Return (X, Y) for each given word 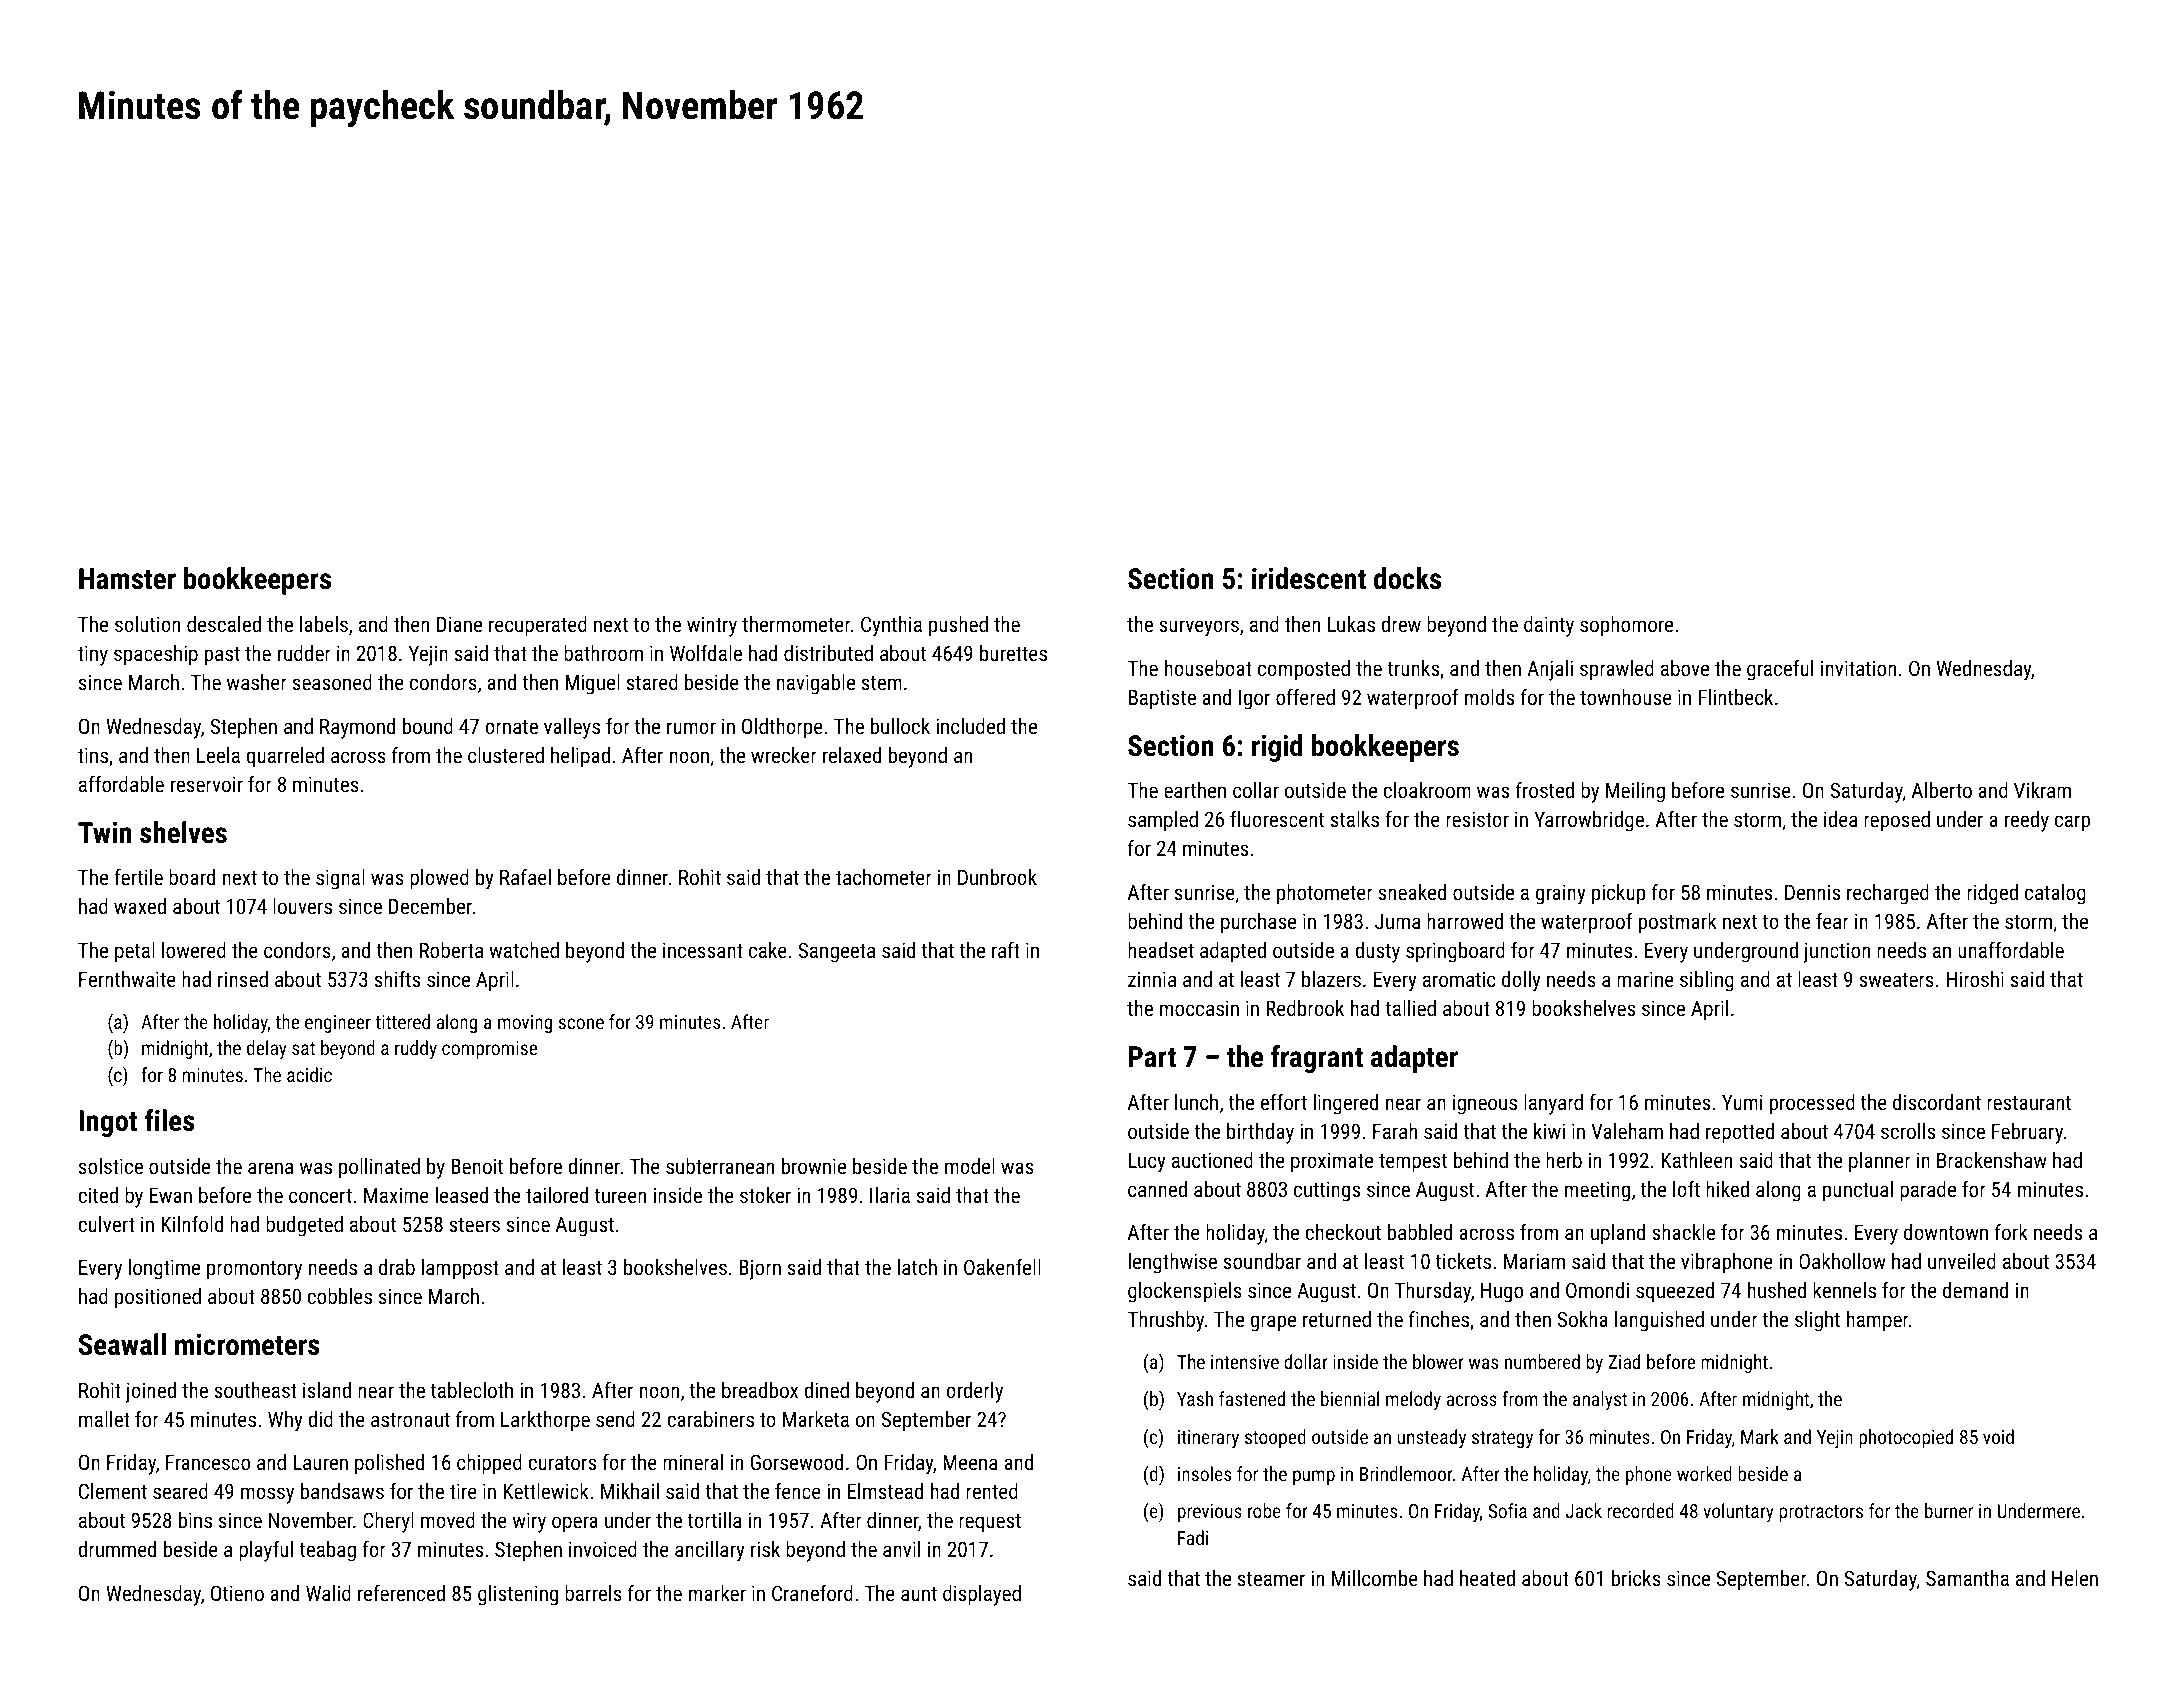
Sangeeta (836, 952)
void (1998, 1436)
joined (151, 1392)
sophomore (1626, 626)
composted (1304, 670)
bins (195, 1520)
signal (340, 879)
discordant (1937, 1102)
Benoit (477, 1166)
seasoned (332, 682)
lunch (1196, 1102)
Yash (1195, 1398)
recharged (1888, 894)
